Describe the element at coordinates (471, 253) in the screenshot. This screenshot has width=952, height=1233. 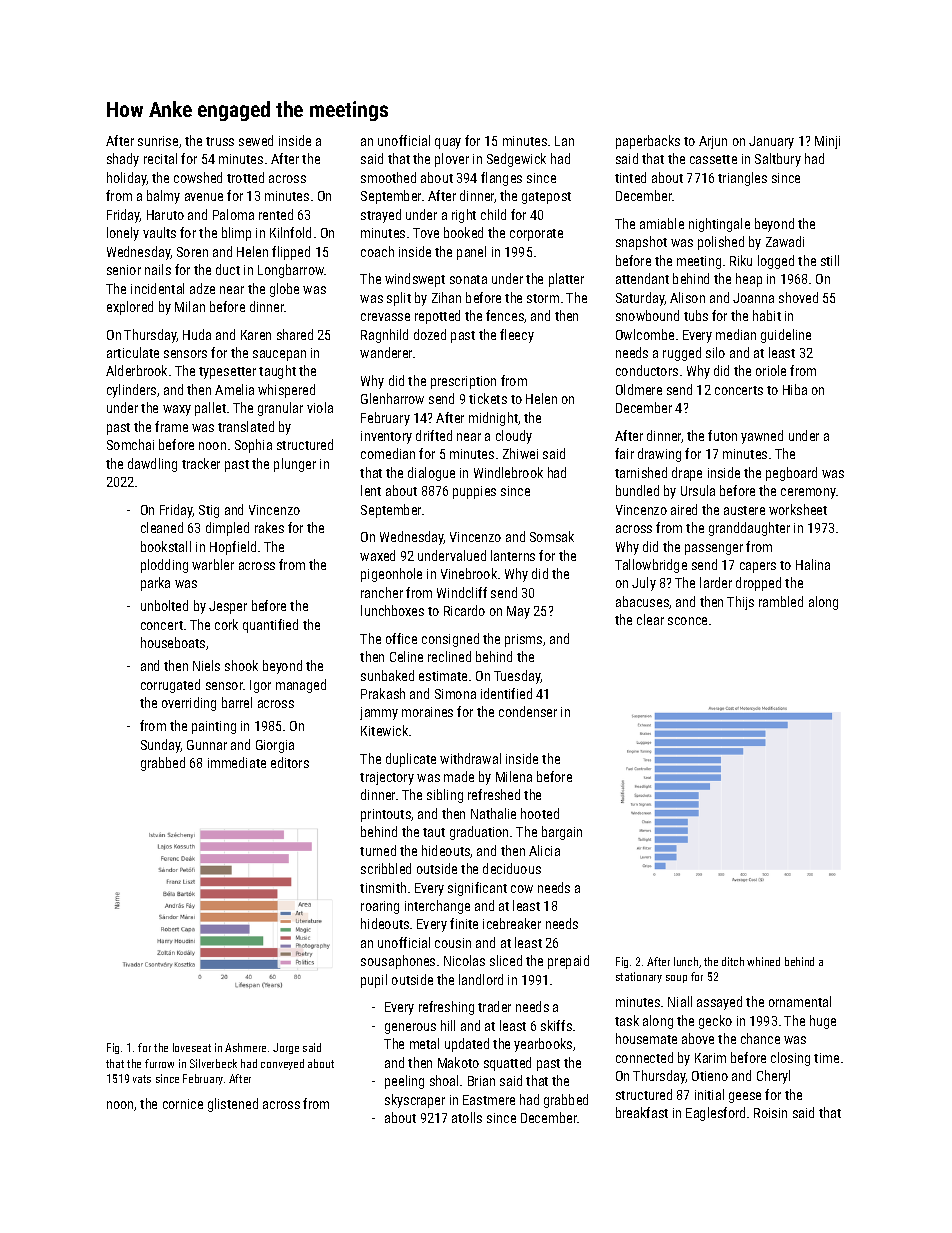
I see `panel` at that location.
